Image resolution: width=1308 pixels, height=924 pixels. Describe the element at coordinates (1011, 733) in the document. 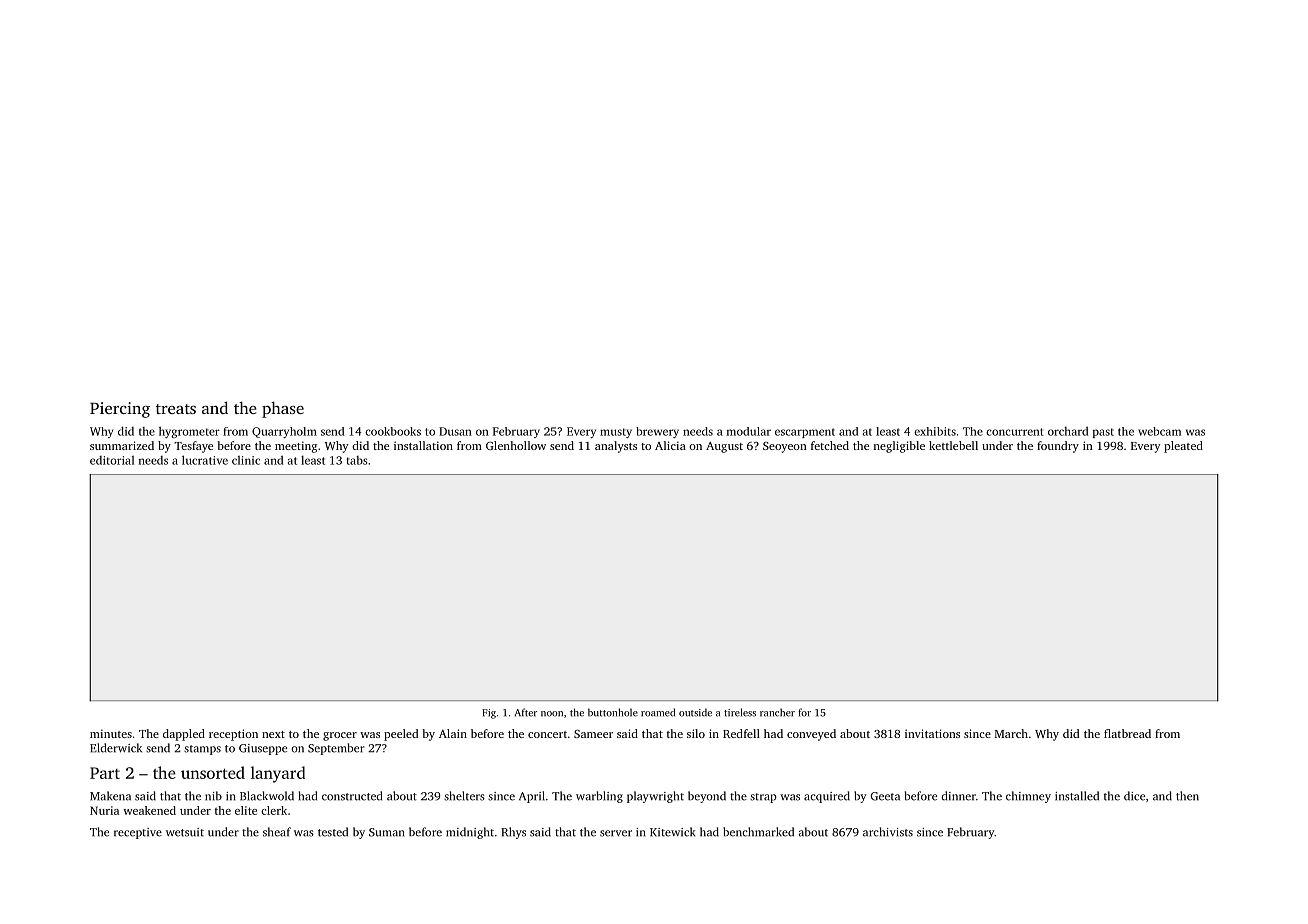

I see `March` at that location.
